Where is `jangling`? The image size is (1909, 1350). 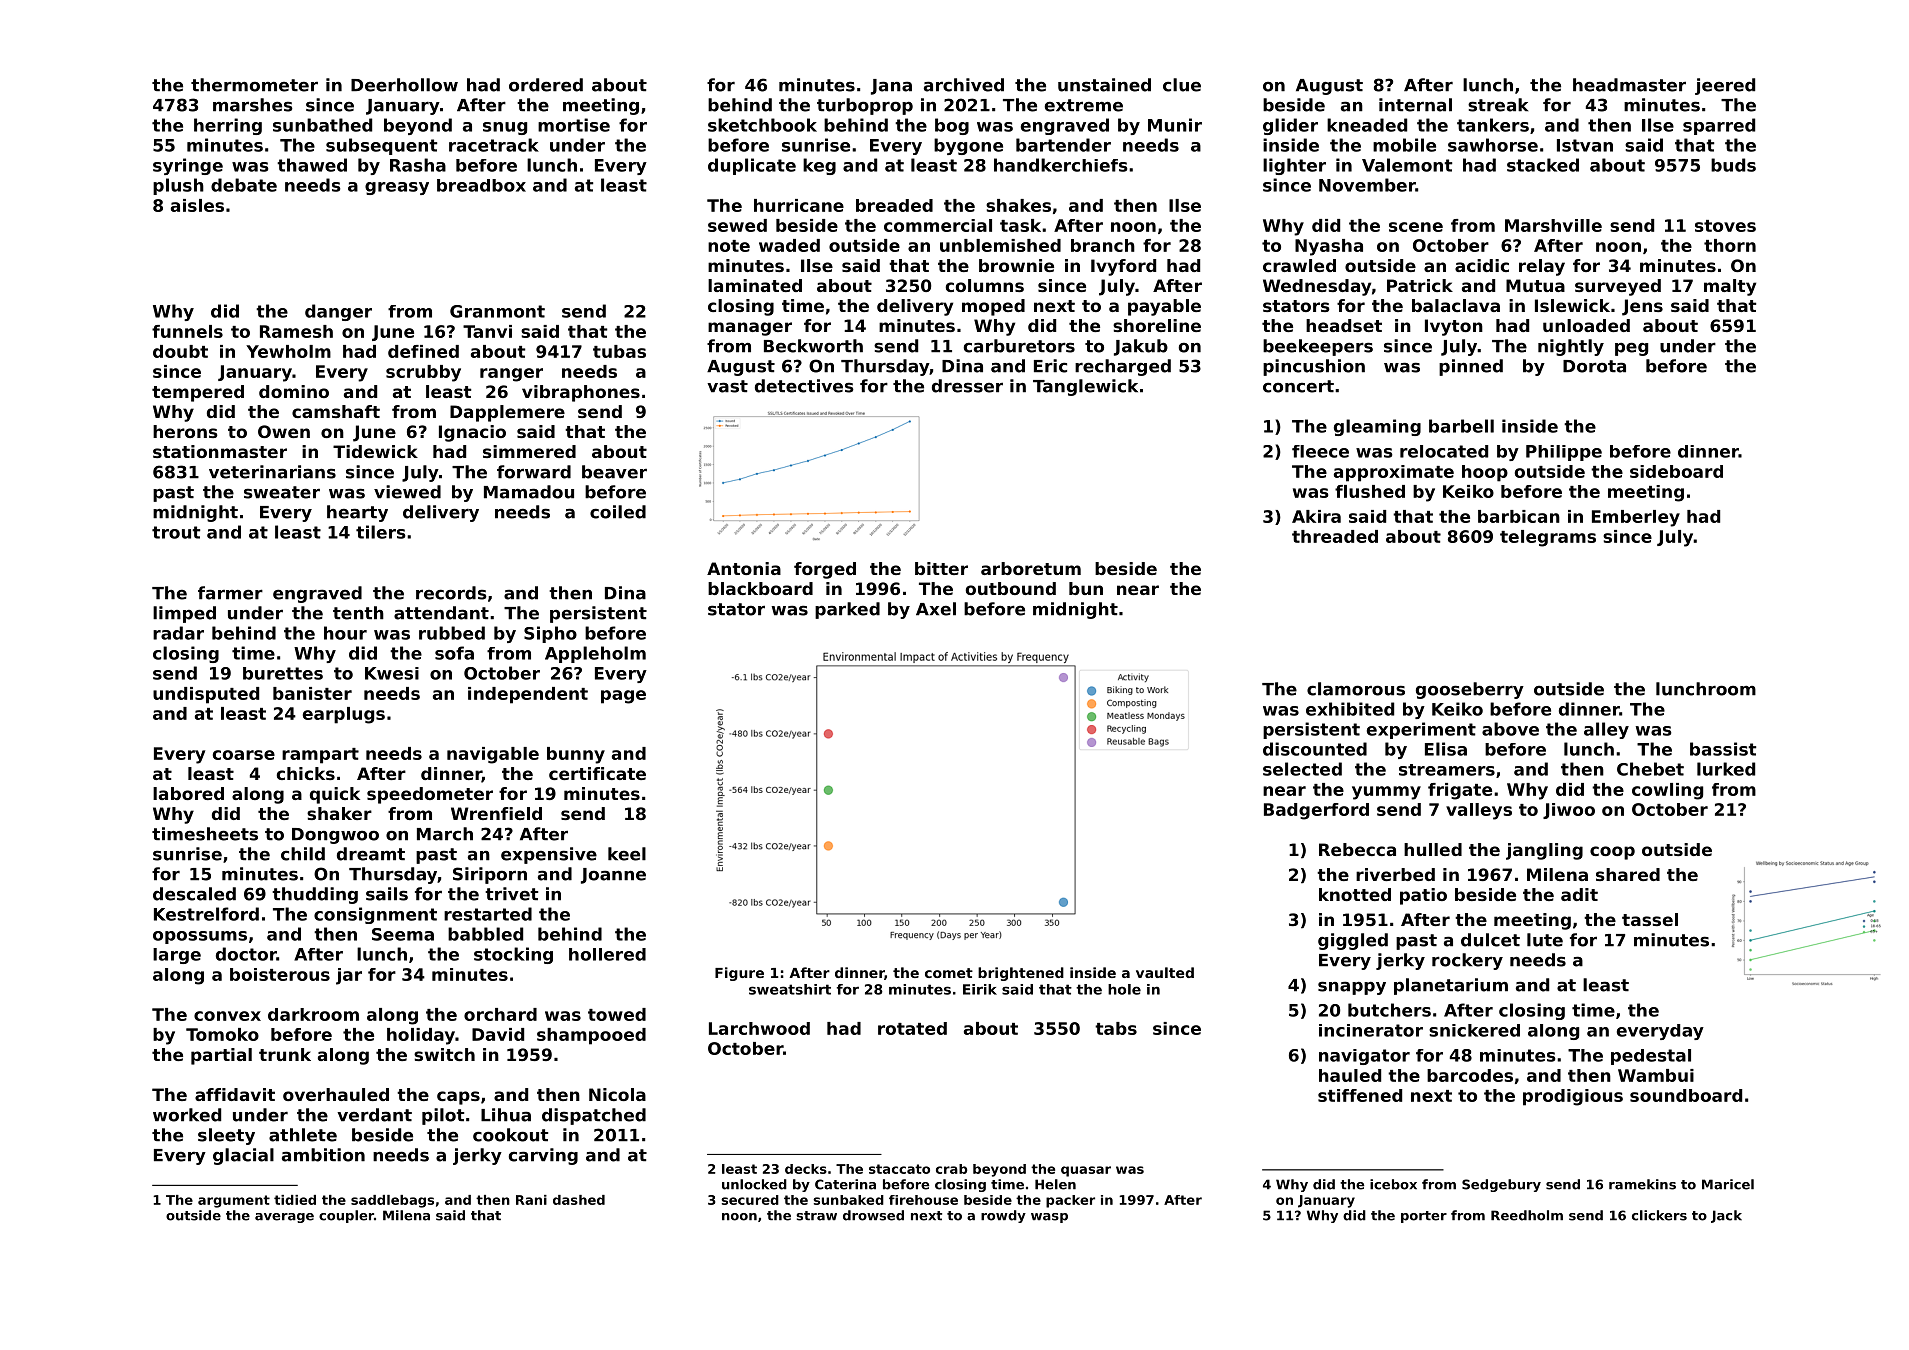 jangling is located at coordinates (1544, 851).
